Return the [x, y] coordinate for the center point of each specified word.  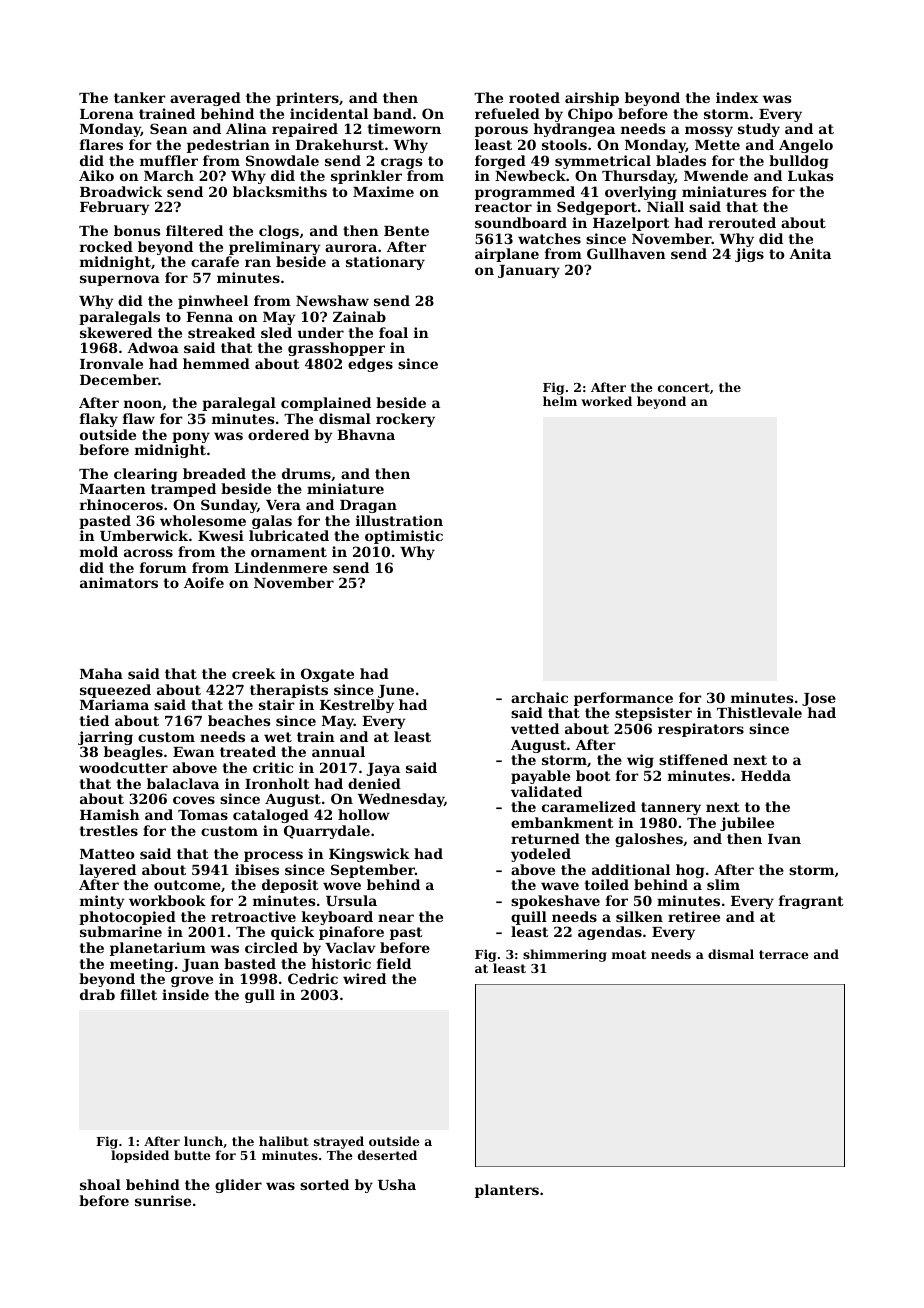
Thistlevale [759, 712]
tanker [140, 97]
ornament [289, 552]
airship [592, 99]
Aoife [204, 582]
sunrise [163, 1200]
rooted [534, 97]
